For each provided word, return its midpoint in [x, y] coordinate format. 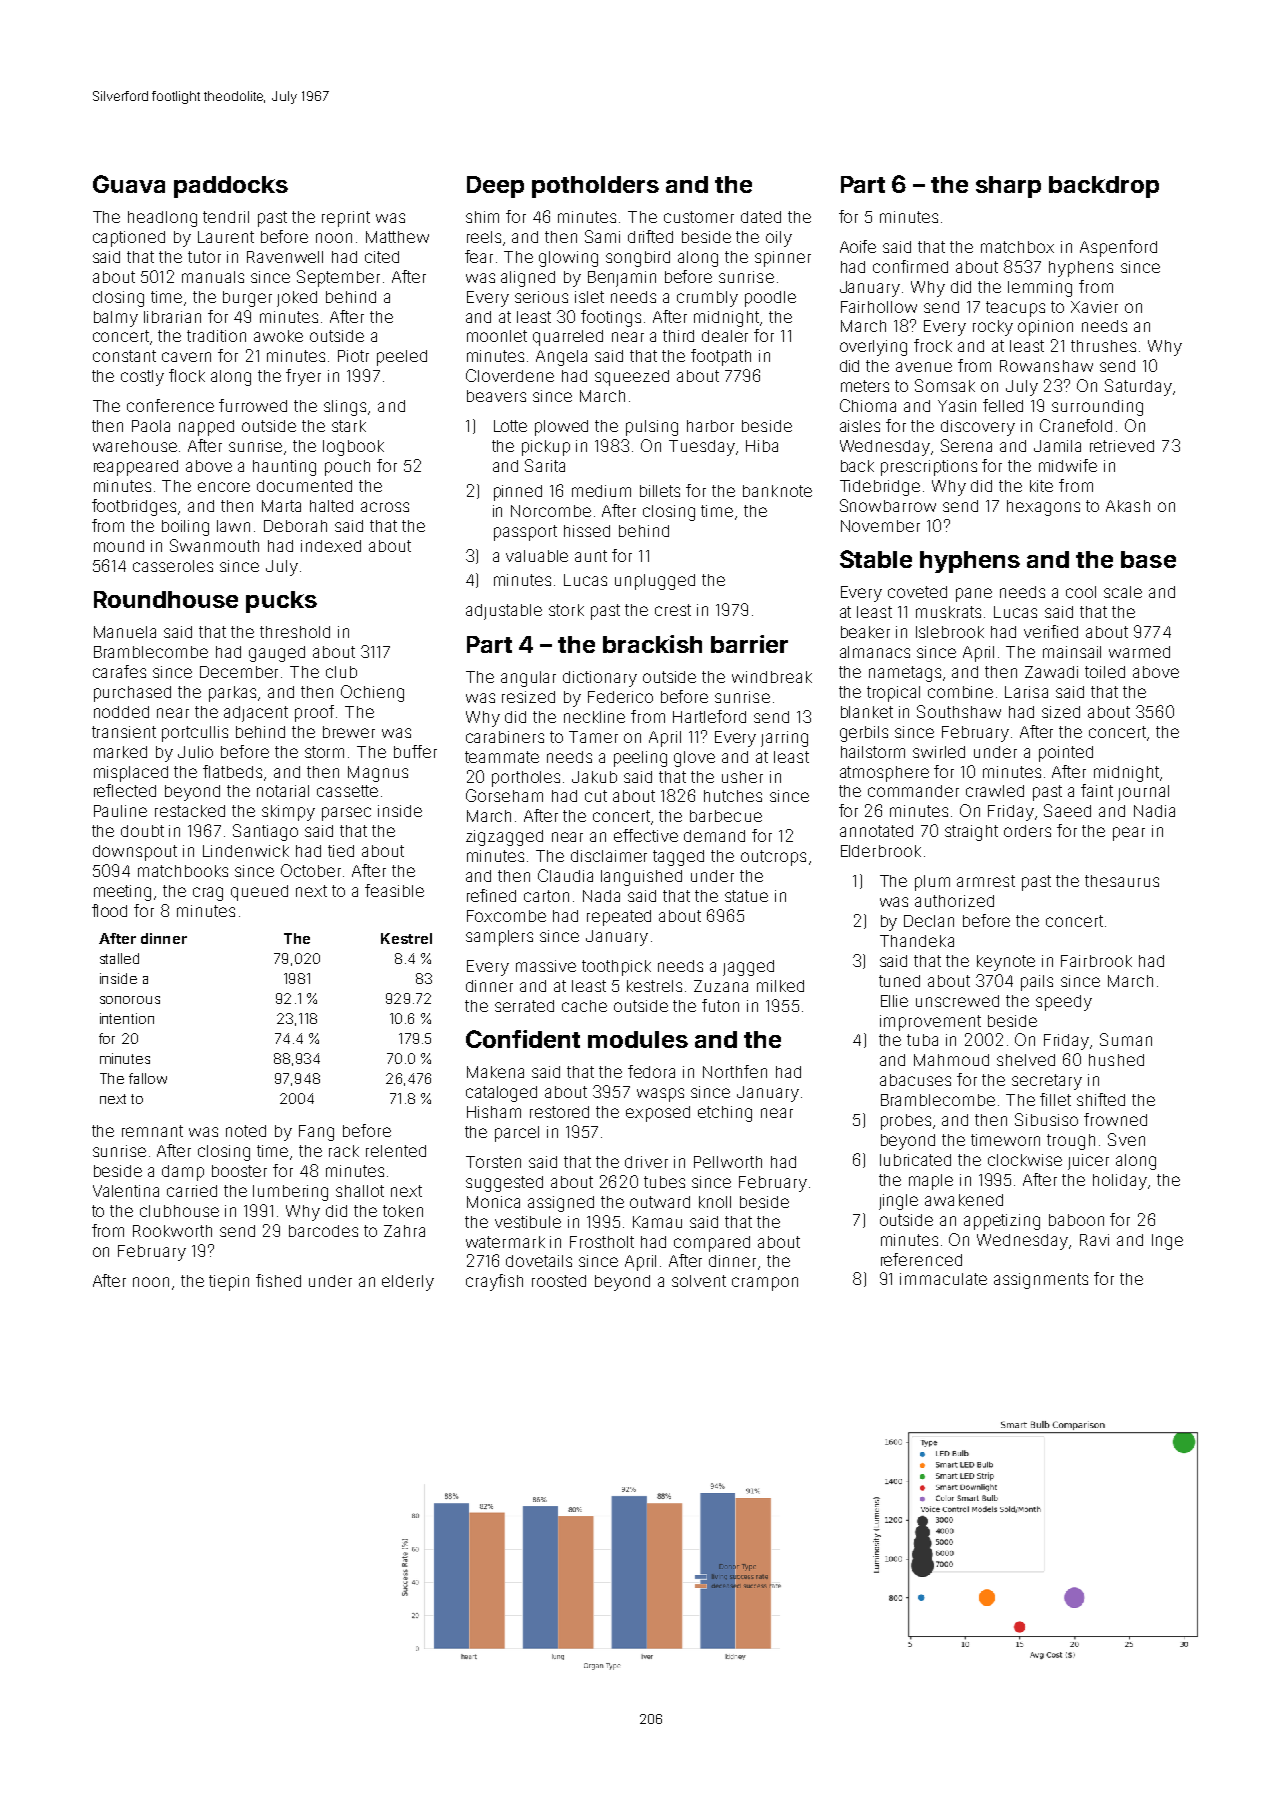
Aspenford [1118, 248]
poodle [770, 299]
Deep [495, 187]
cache [584, 1006]
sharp [1008, 187]
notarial [283, 791]
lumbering [290, 1193]
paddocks [231, 187]
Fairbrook [1096, 961]
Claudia [565, 875]
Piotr [353, 356]
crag [208, 894]
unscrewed [957, 1001]
